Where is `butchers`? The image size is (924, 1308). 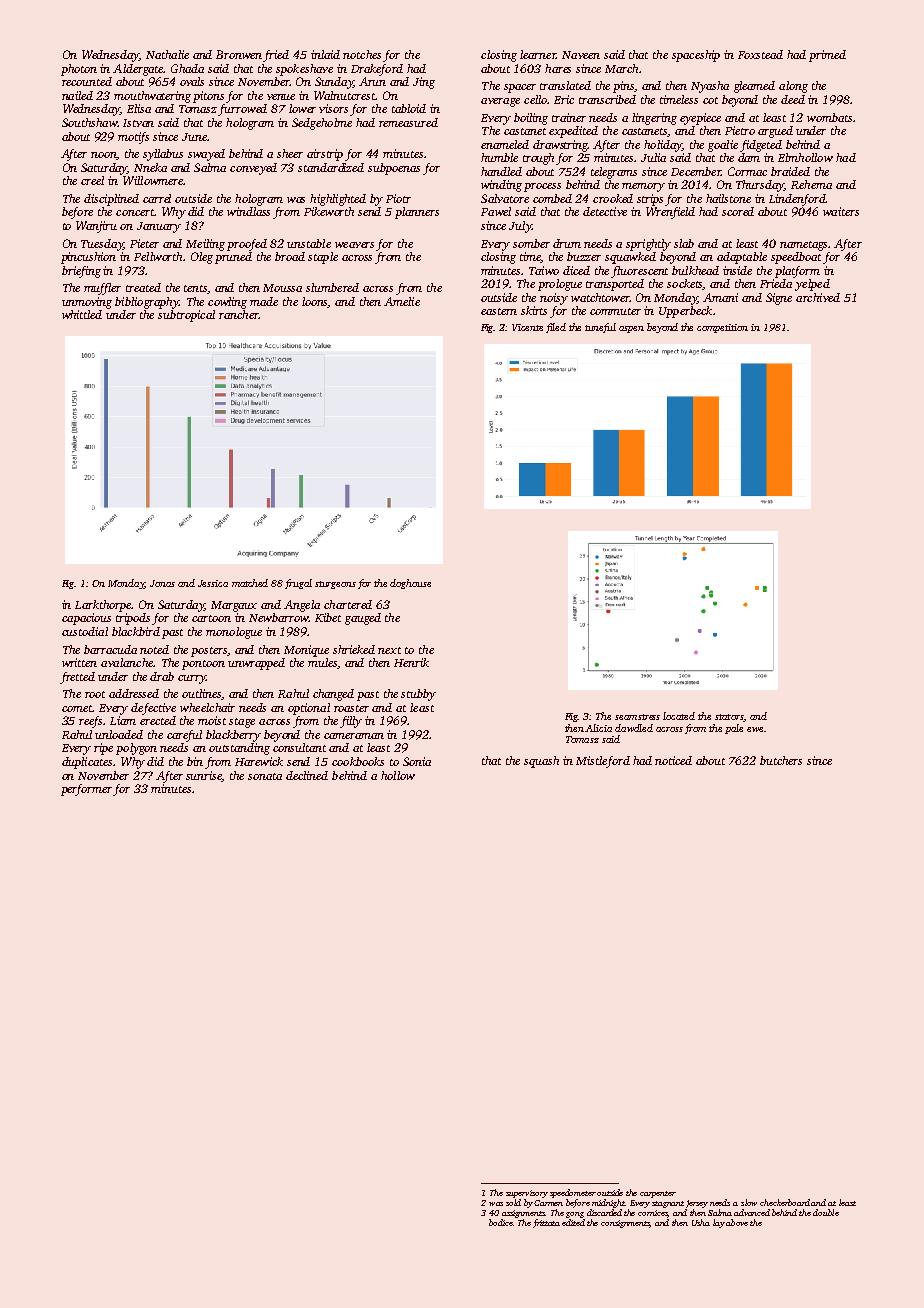
butchers is located at coordinates (781, 760).
